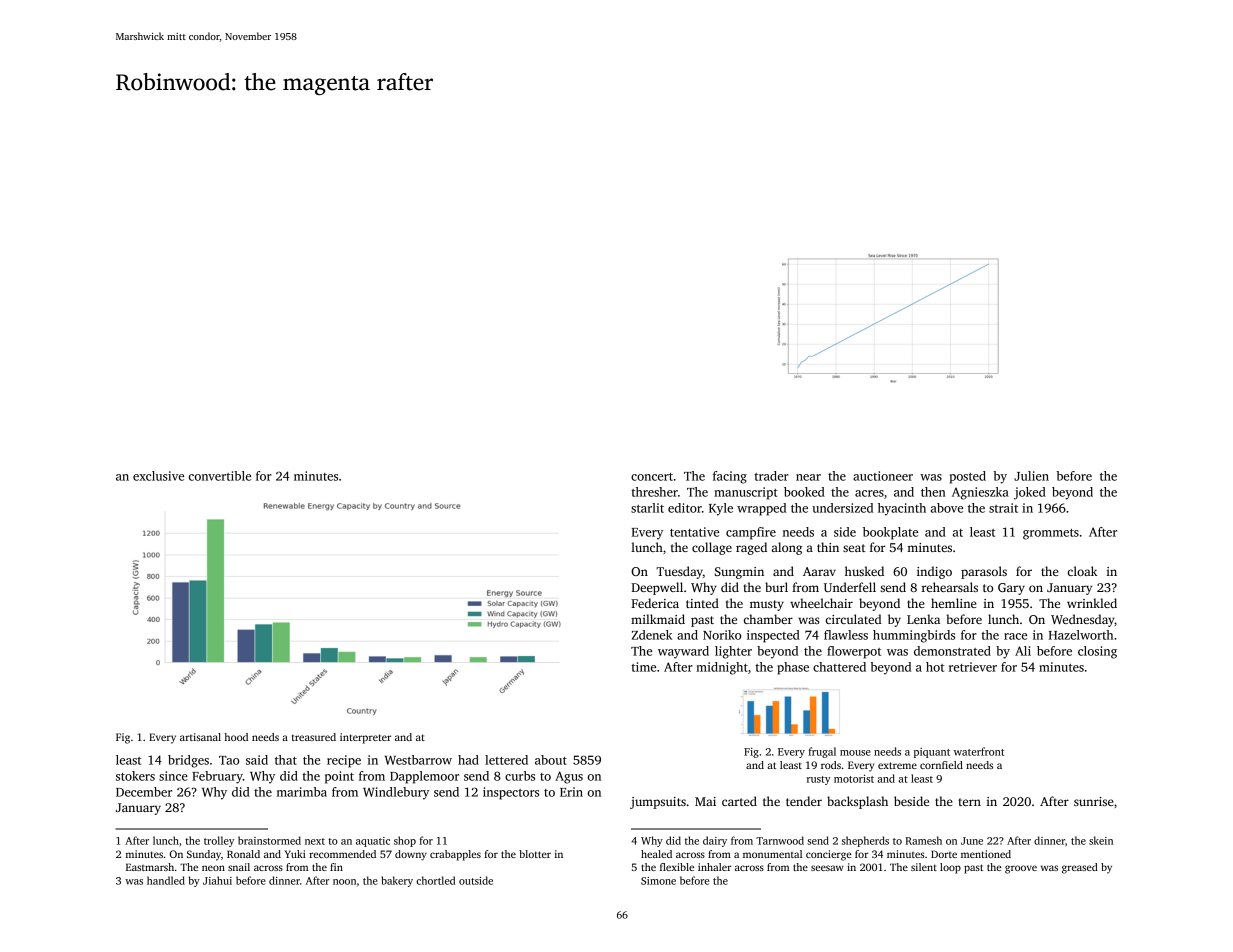 This image has height=952, width=1233. What do you see at coordinates (219, 841) in the image?
I see `trolley` at bounding box center [219, 841].
